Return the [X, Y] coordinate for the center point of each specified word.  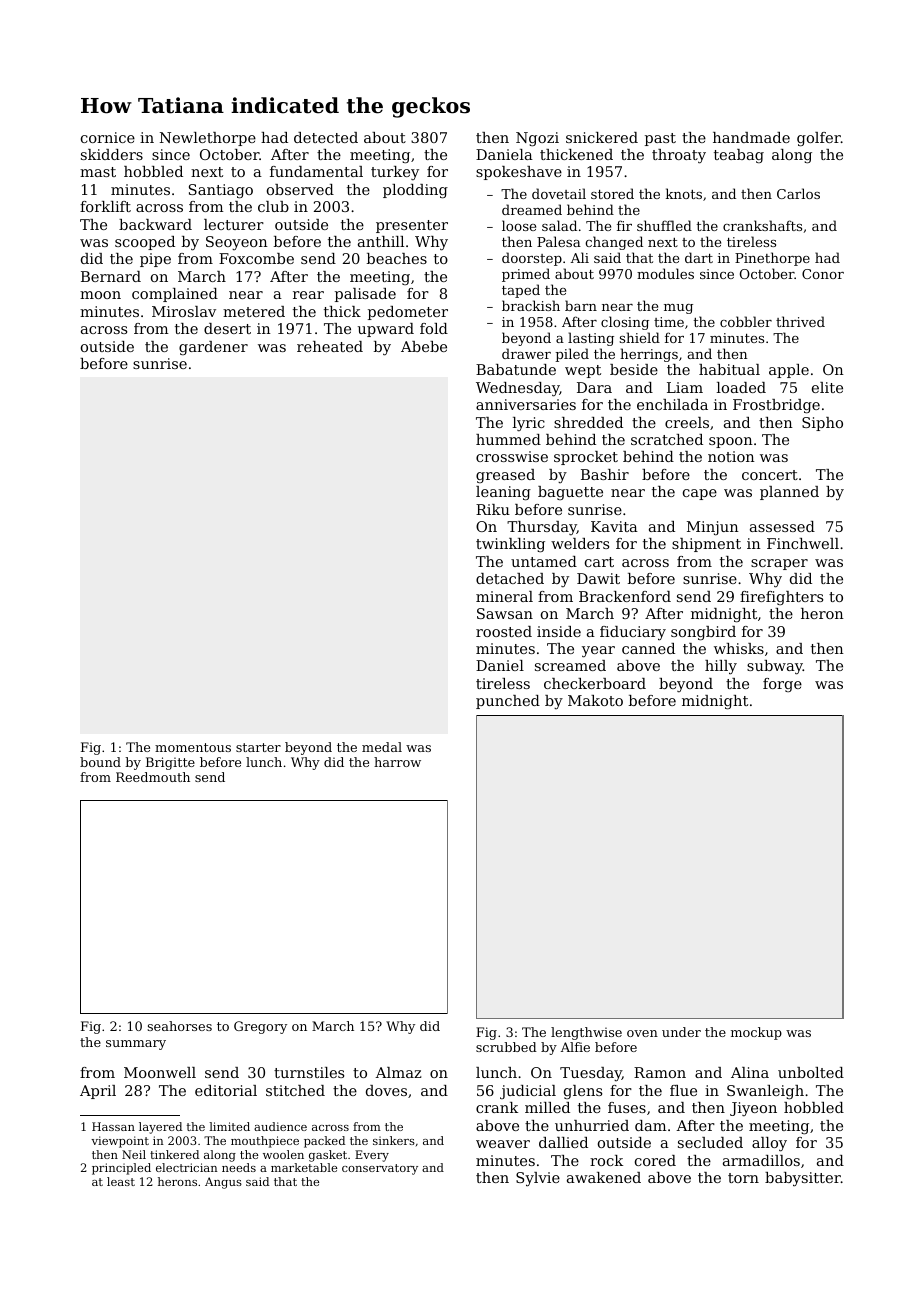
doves [386, 1090]
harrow [397, 762]
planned [789, 493]
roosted [504, 631]
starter [258, 747]
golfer [819, 139]
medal [382, 747]
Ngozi [537, 139]
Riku [493, 509]
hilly [721, 667]
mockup [756, 1033]
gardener [213, 348]
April [98, 1092]
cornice [108, 137]
